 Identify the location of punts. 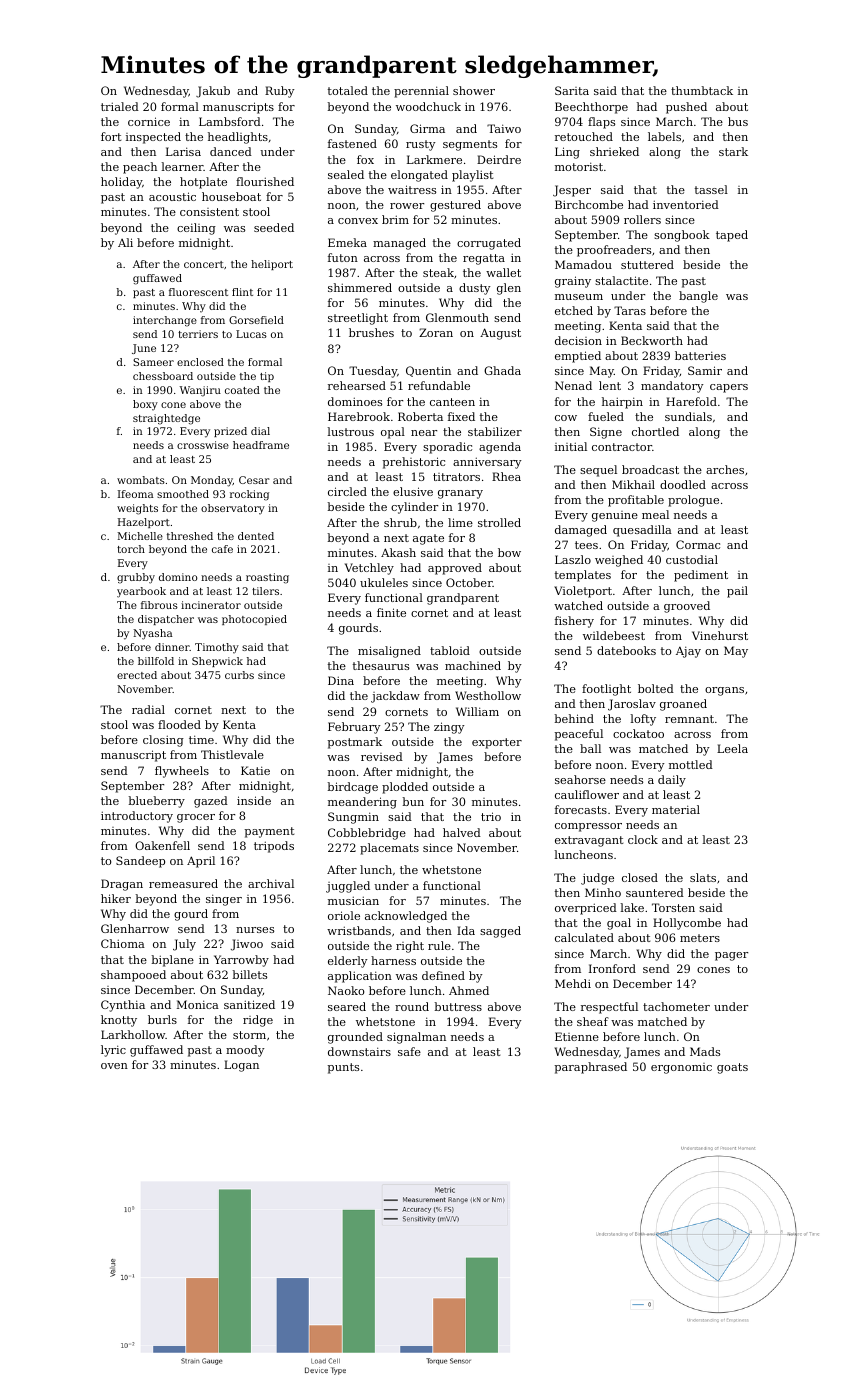
(343, 1068).
